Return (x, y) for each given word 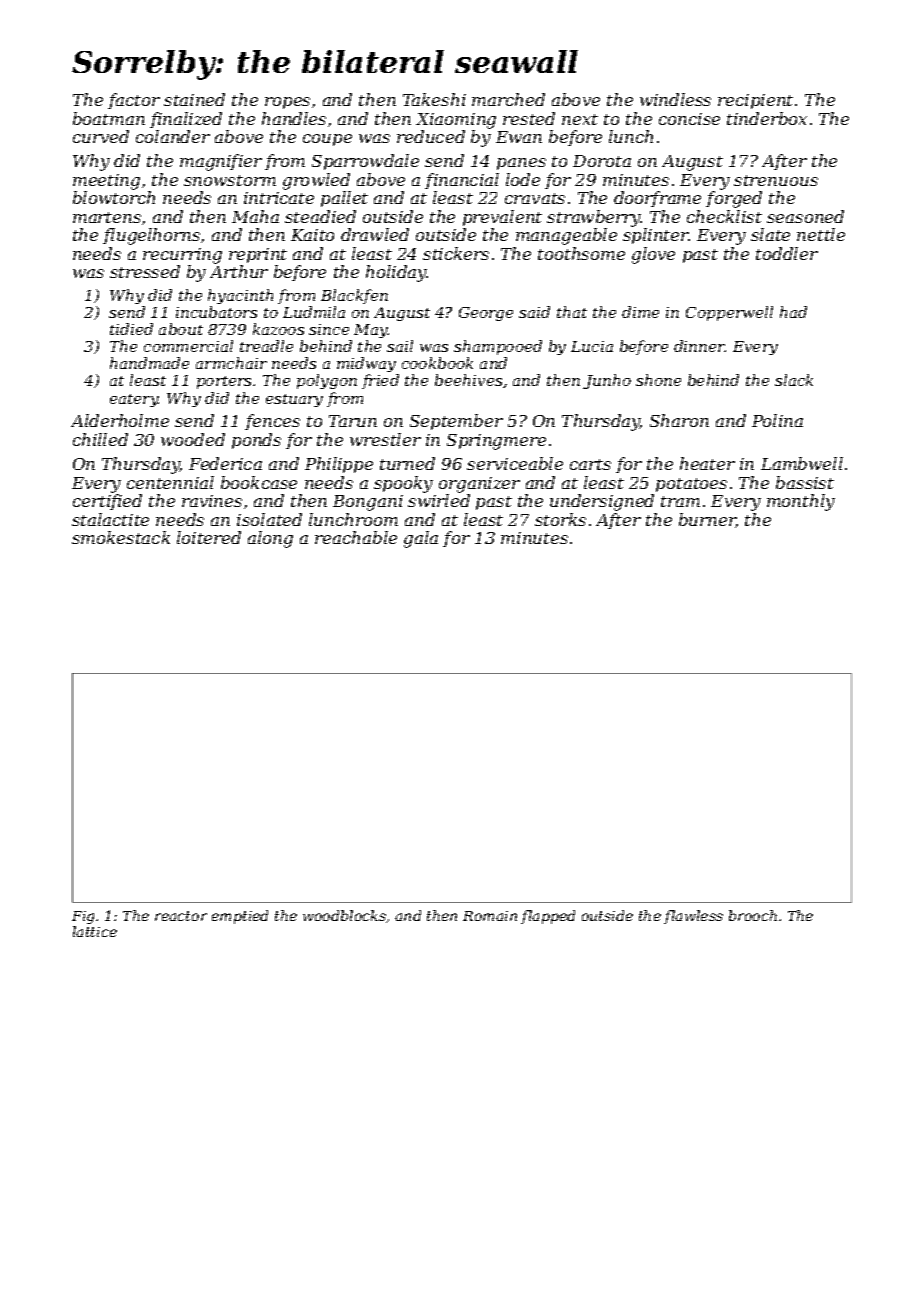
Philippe (339, 465)
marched (508, 99)
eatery (134, 400)
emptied (240, 917)
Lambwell (802, 463)
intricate (279, 198)
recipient (755, 101)
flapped (548, 917)
